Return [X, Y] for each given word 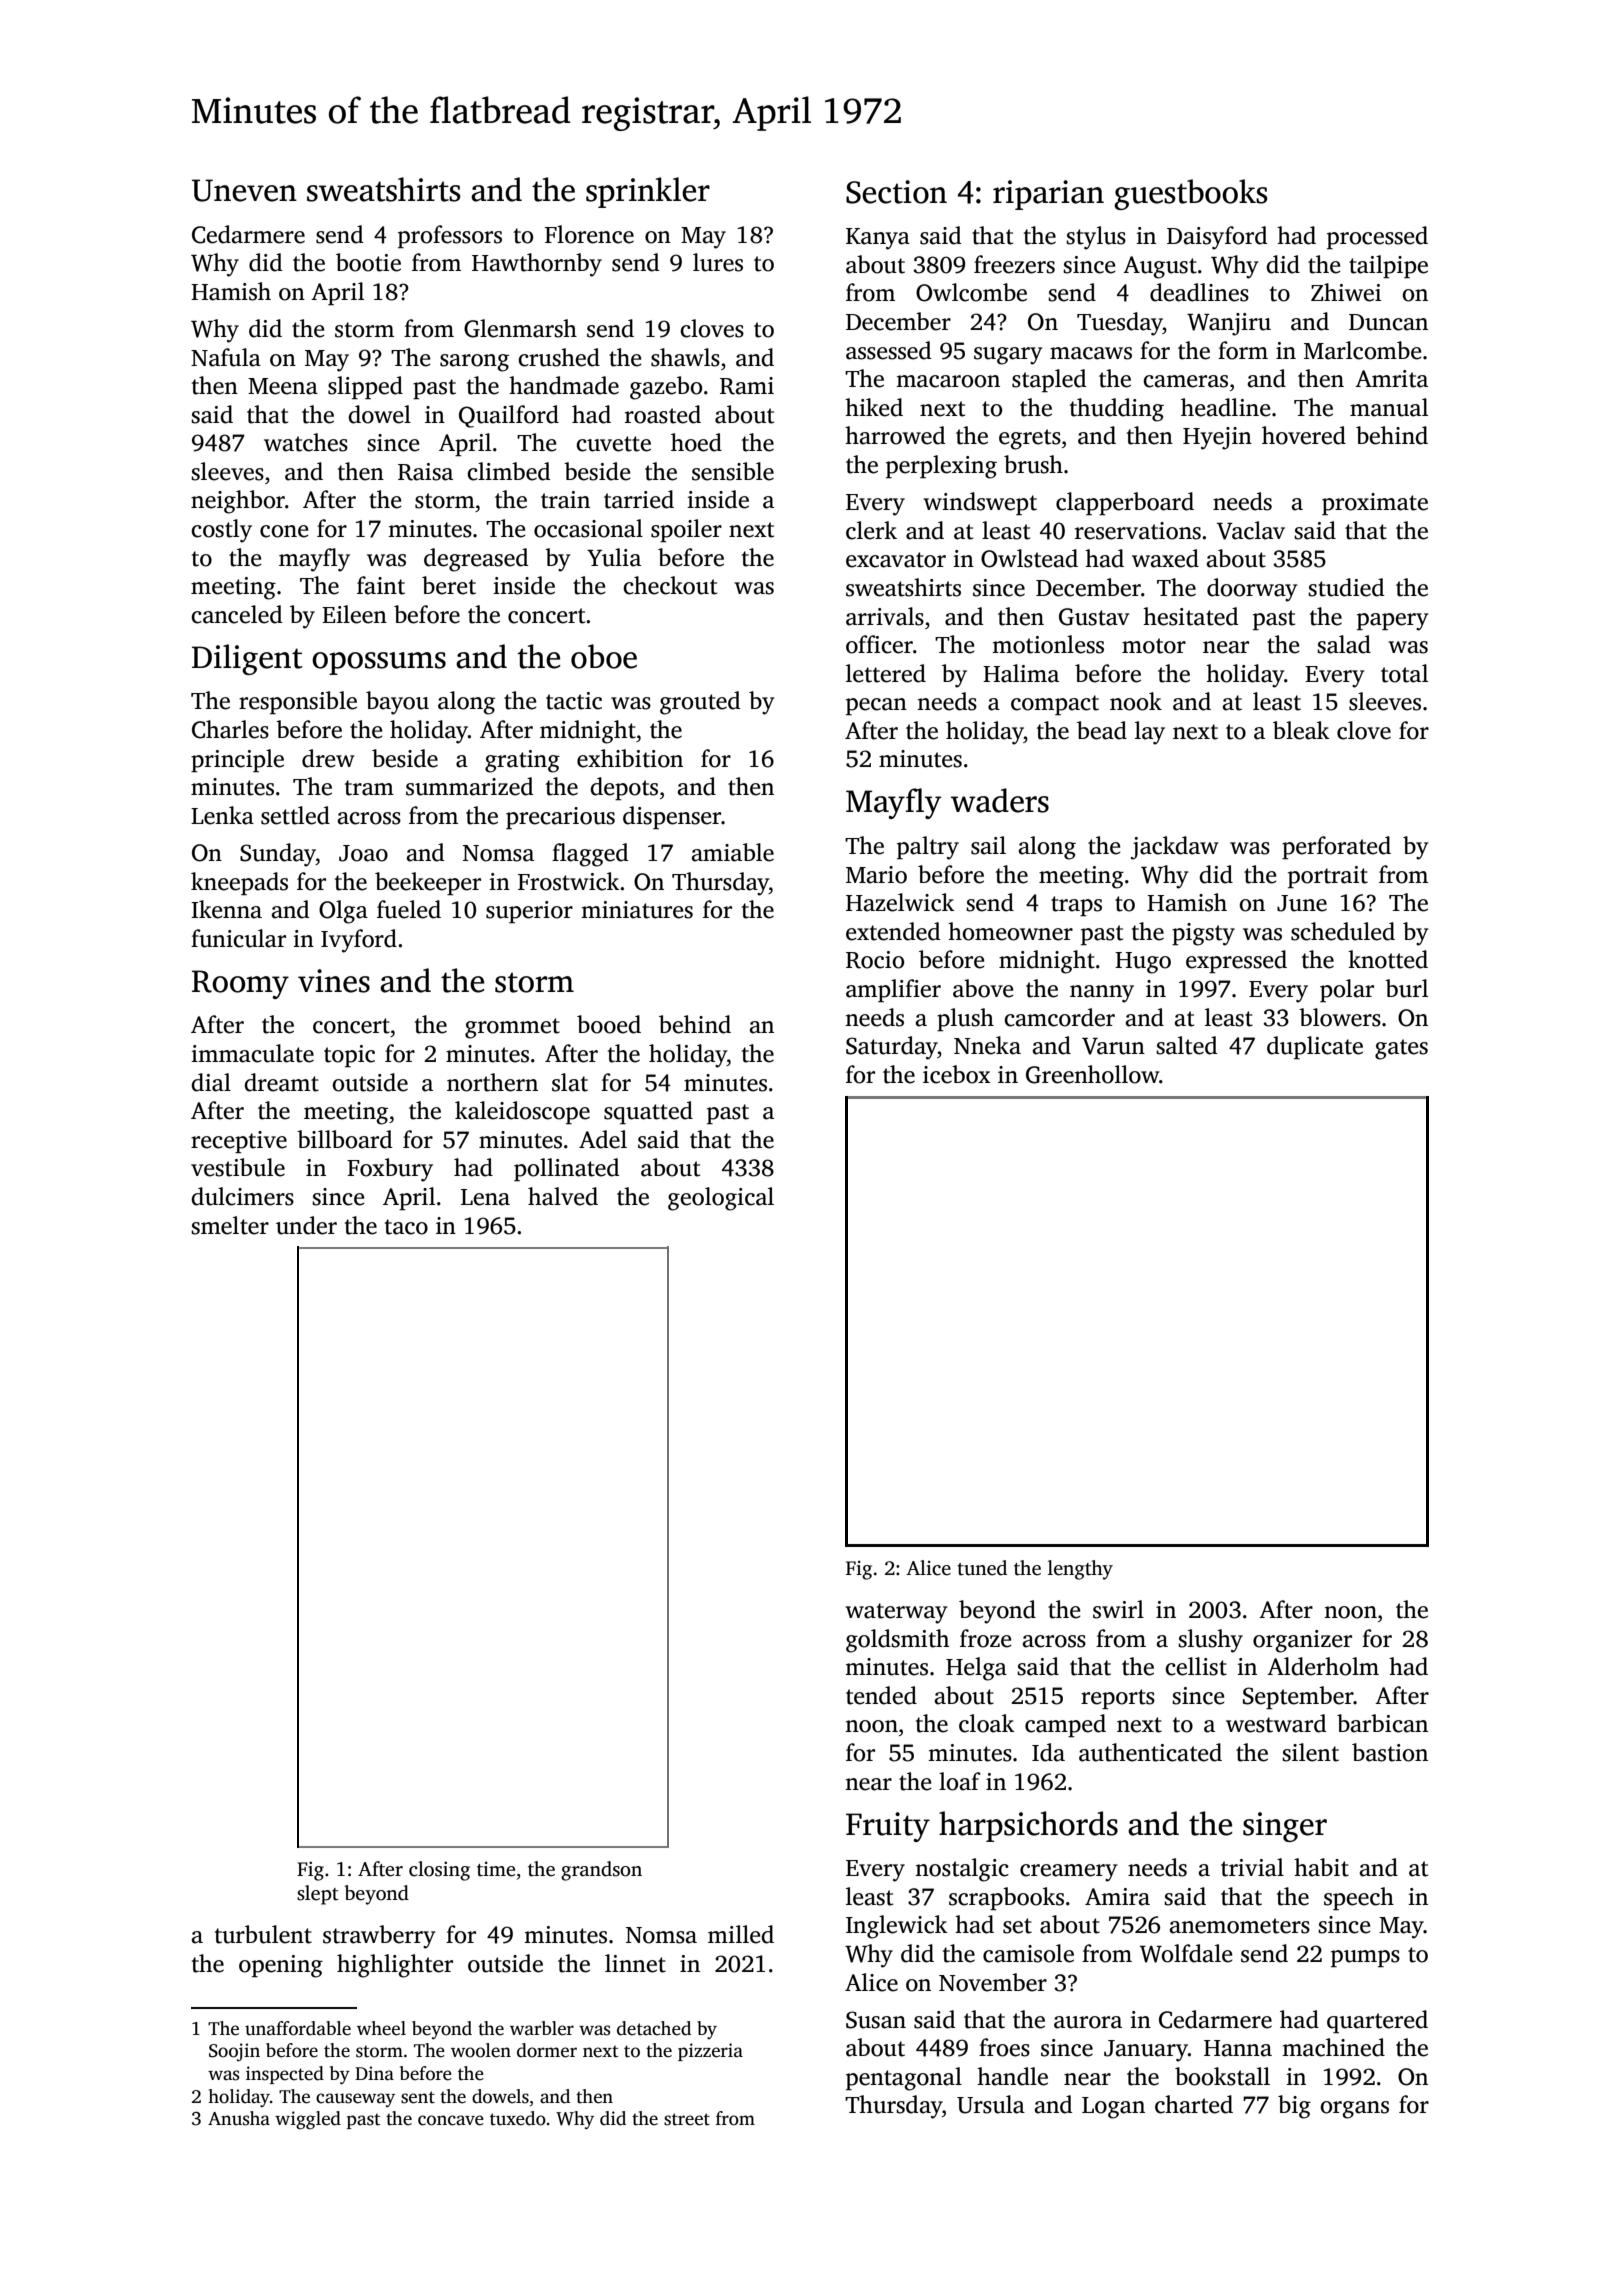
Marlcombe [1363, 350]
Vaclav [1251, 530]
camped [1065, 1725]
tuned [982, 1568]
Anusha [239, 2118]
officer [879, 644]
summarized [469, 786]
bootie [368, 262]
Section [896, 192]
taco [406, 1227]
